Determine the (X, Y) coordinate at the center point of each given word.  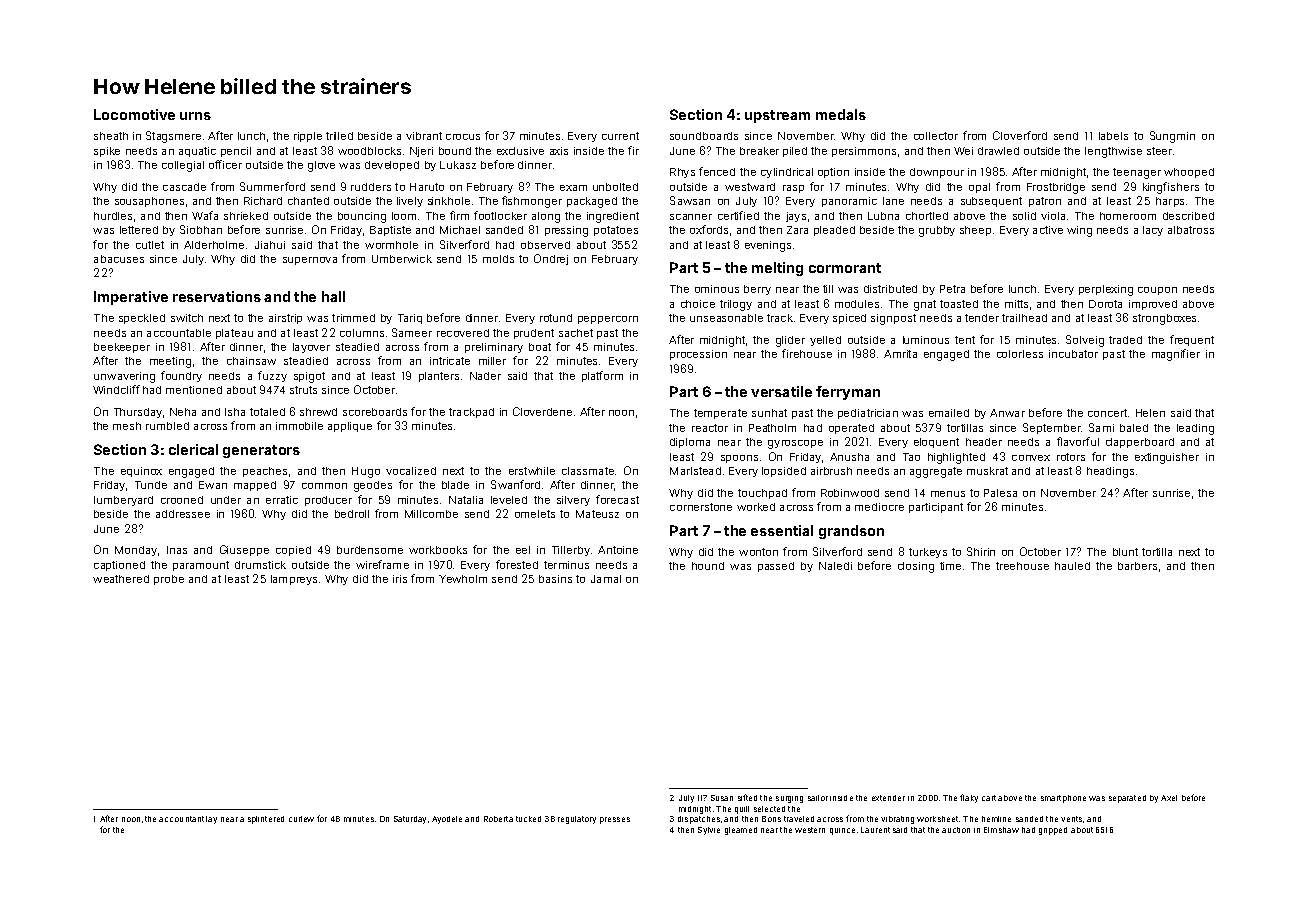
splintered (266, 820)
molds (498, 259)
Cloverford (1020, 135)
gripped (1053, 831)
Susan (722, 798)
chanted (308, 201)
